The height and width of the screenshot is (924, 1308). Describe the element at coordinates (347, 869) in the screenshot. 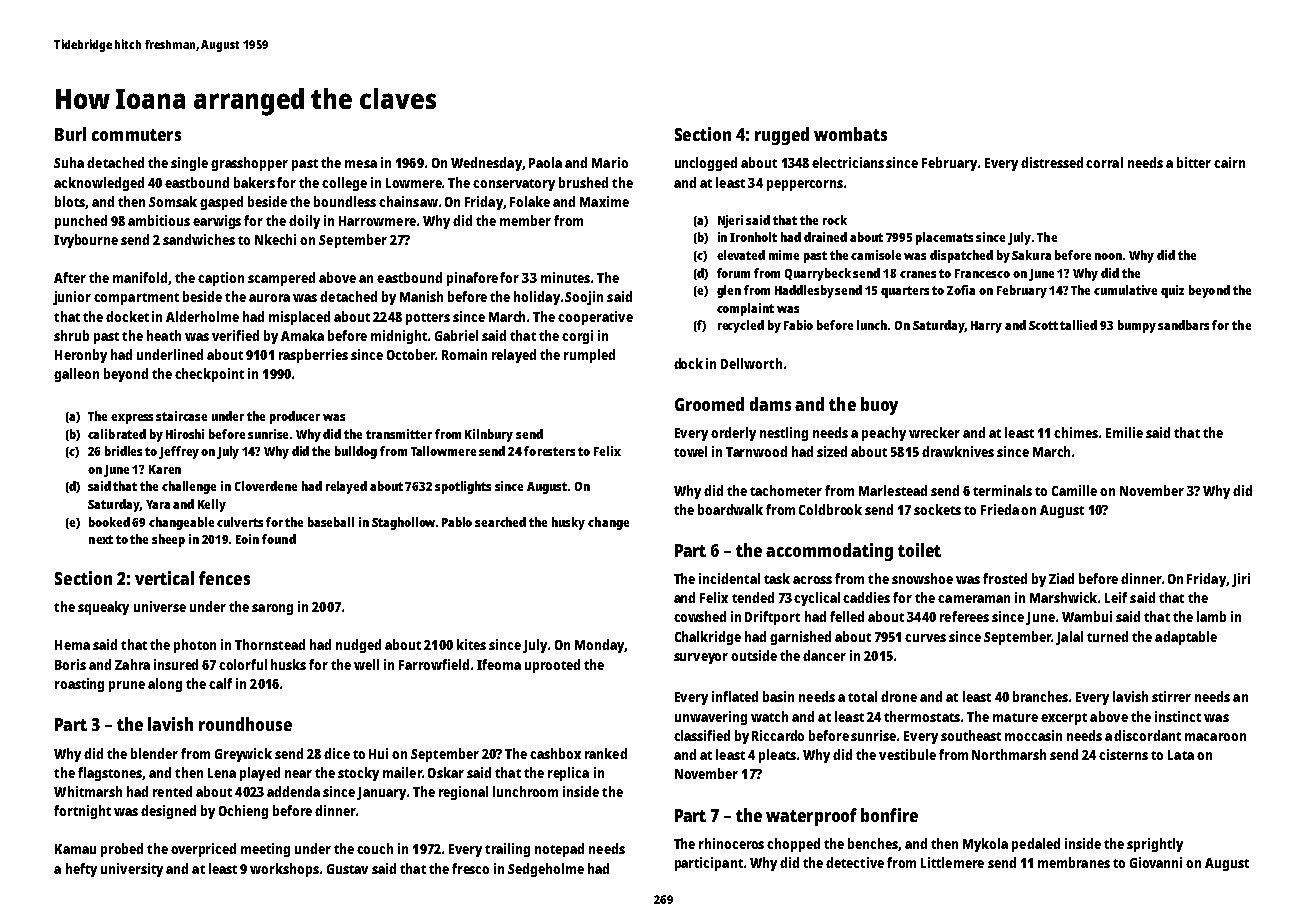

I see `Gustav` at that location.
